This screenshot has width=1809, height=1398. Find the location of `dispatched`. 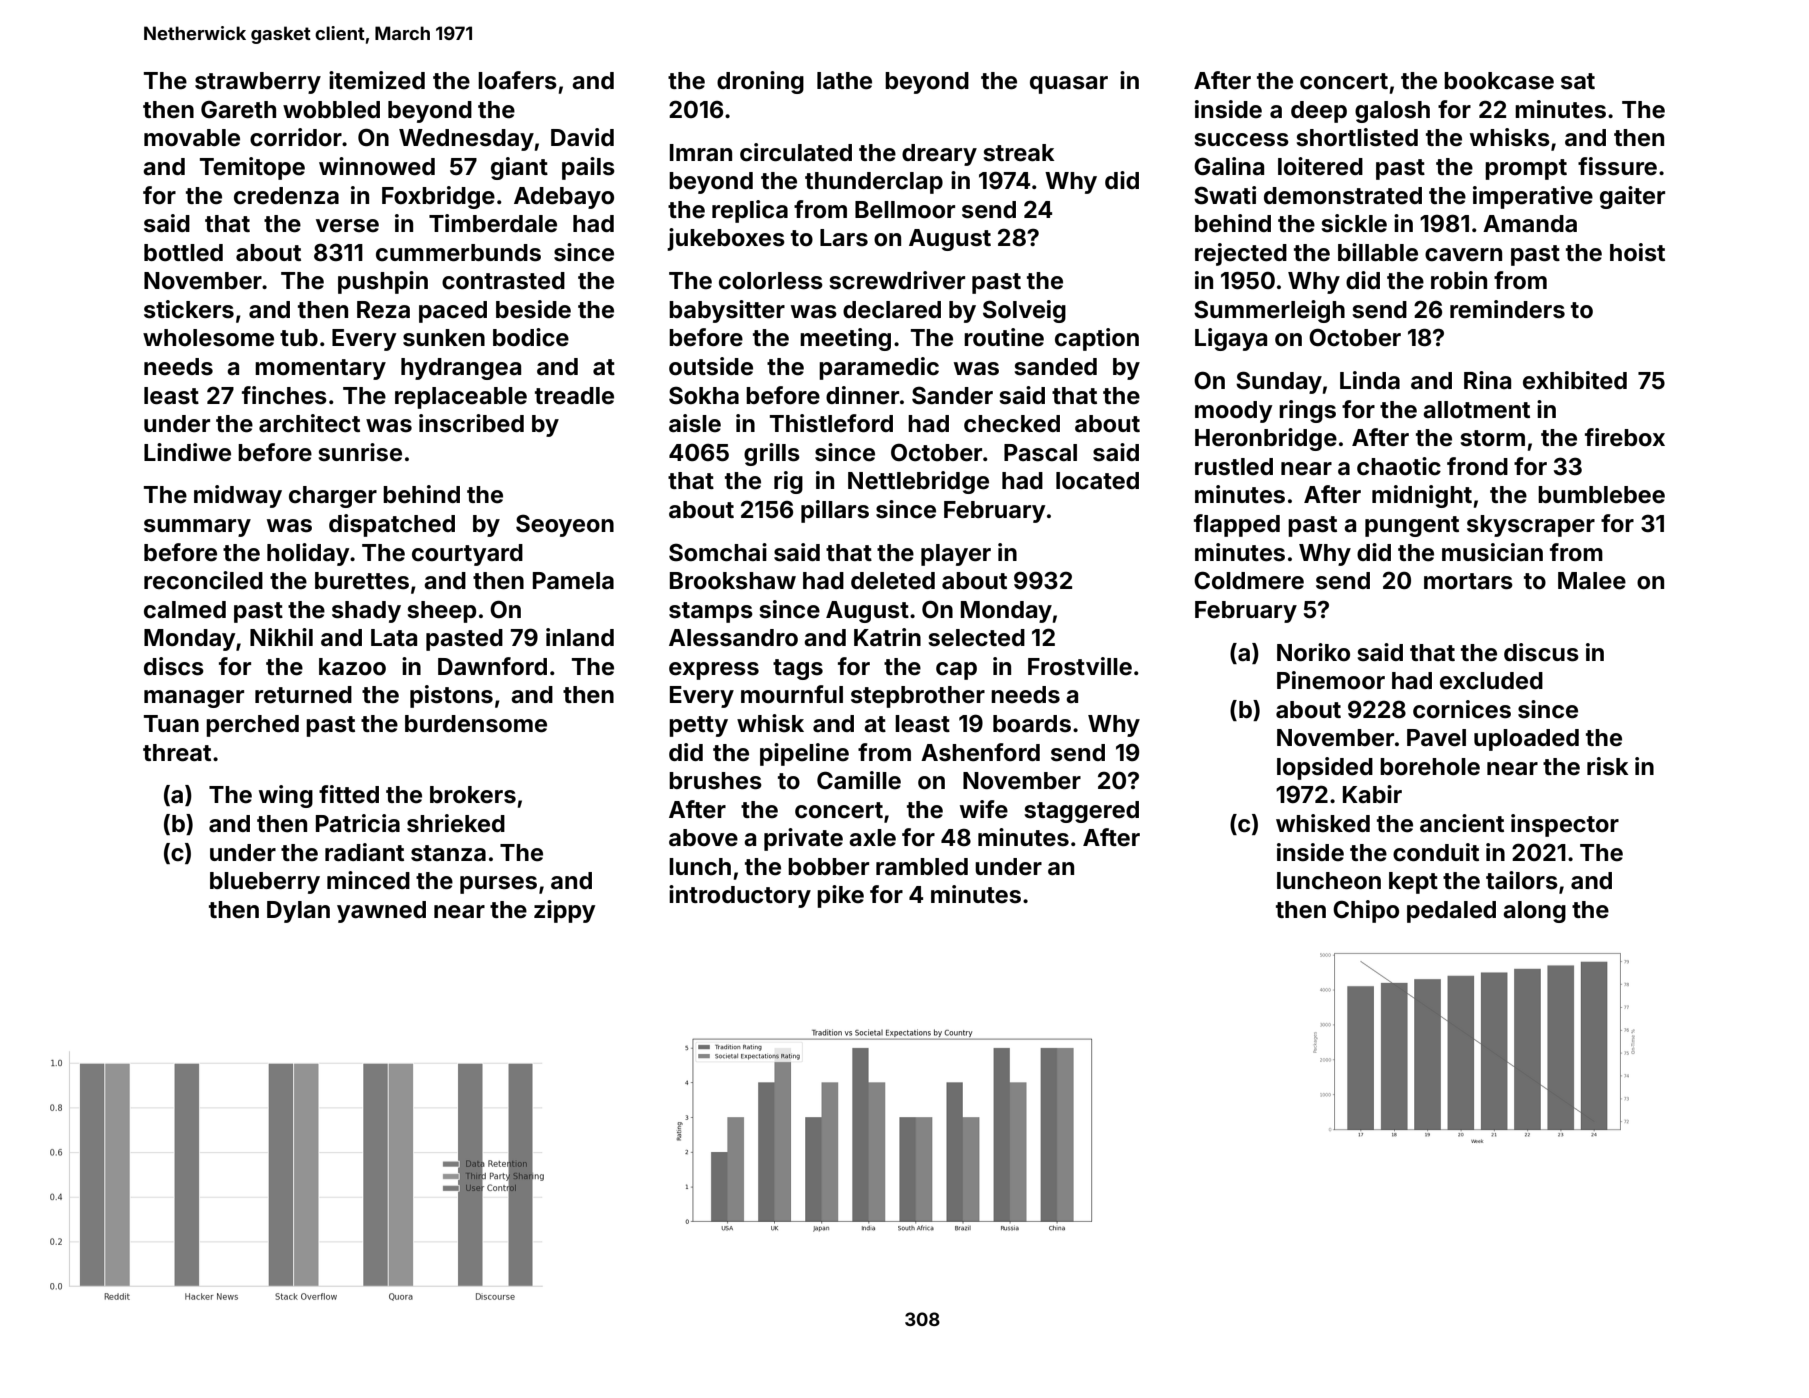

dispatched is located at coordinates (392, 525).
